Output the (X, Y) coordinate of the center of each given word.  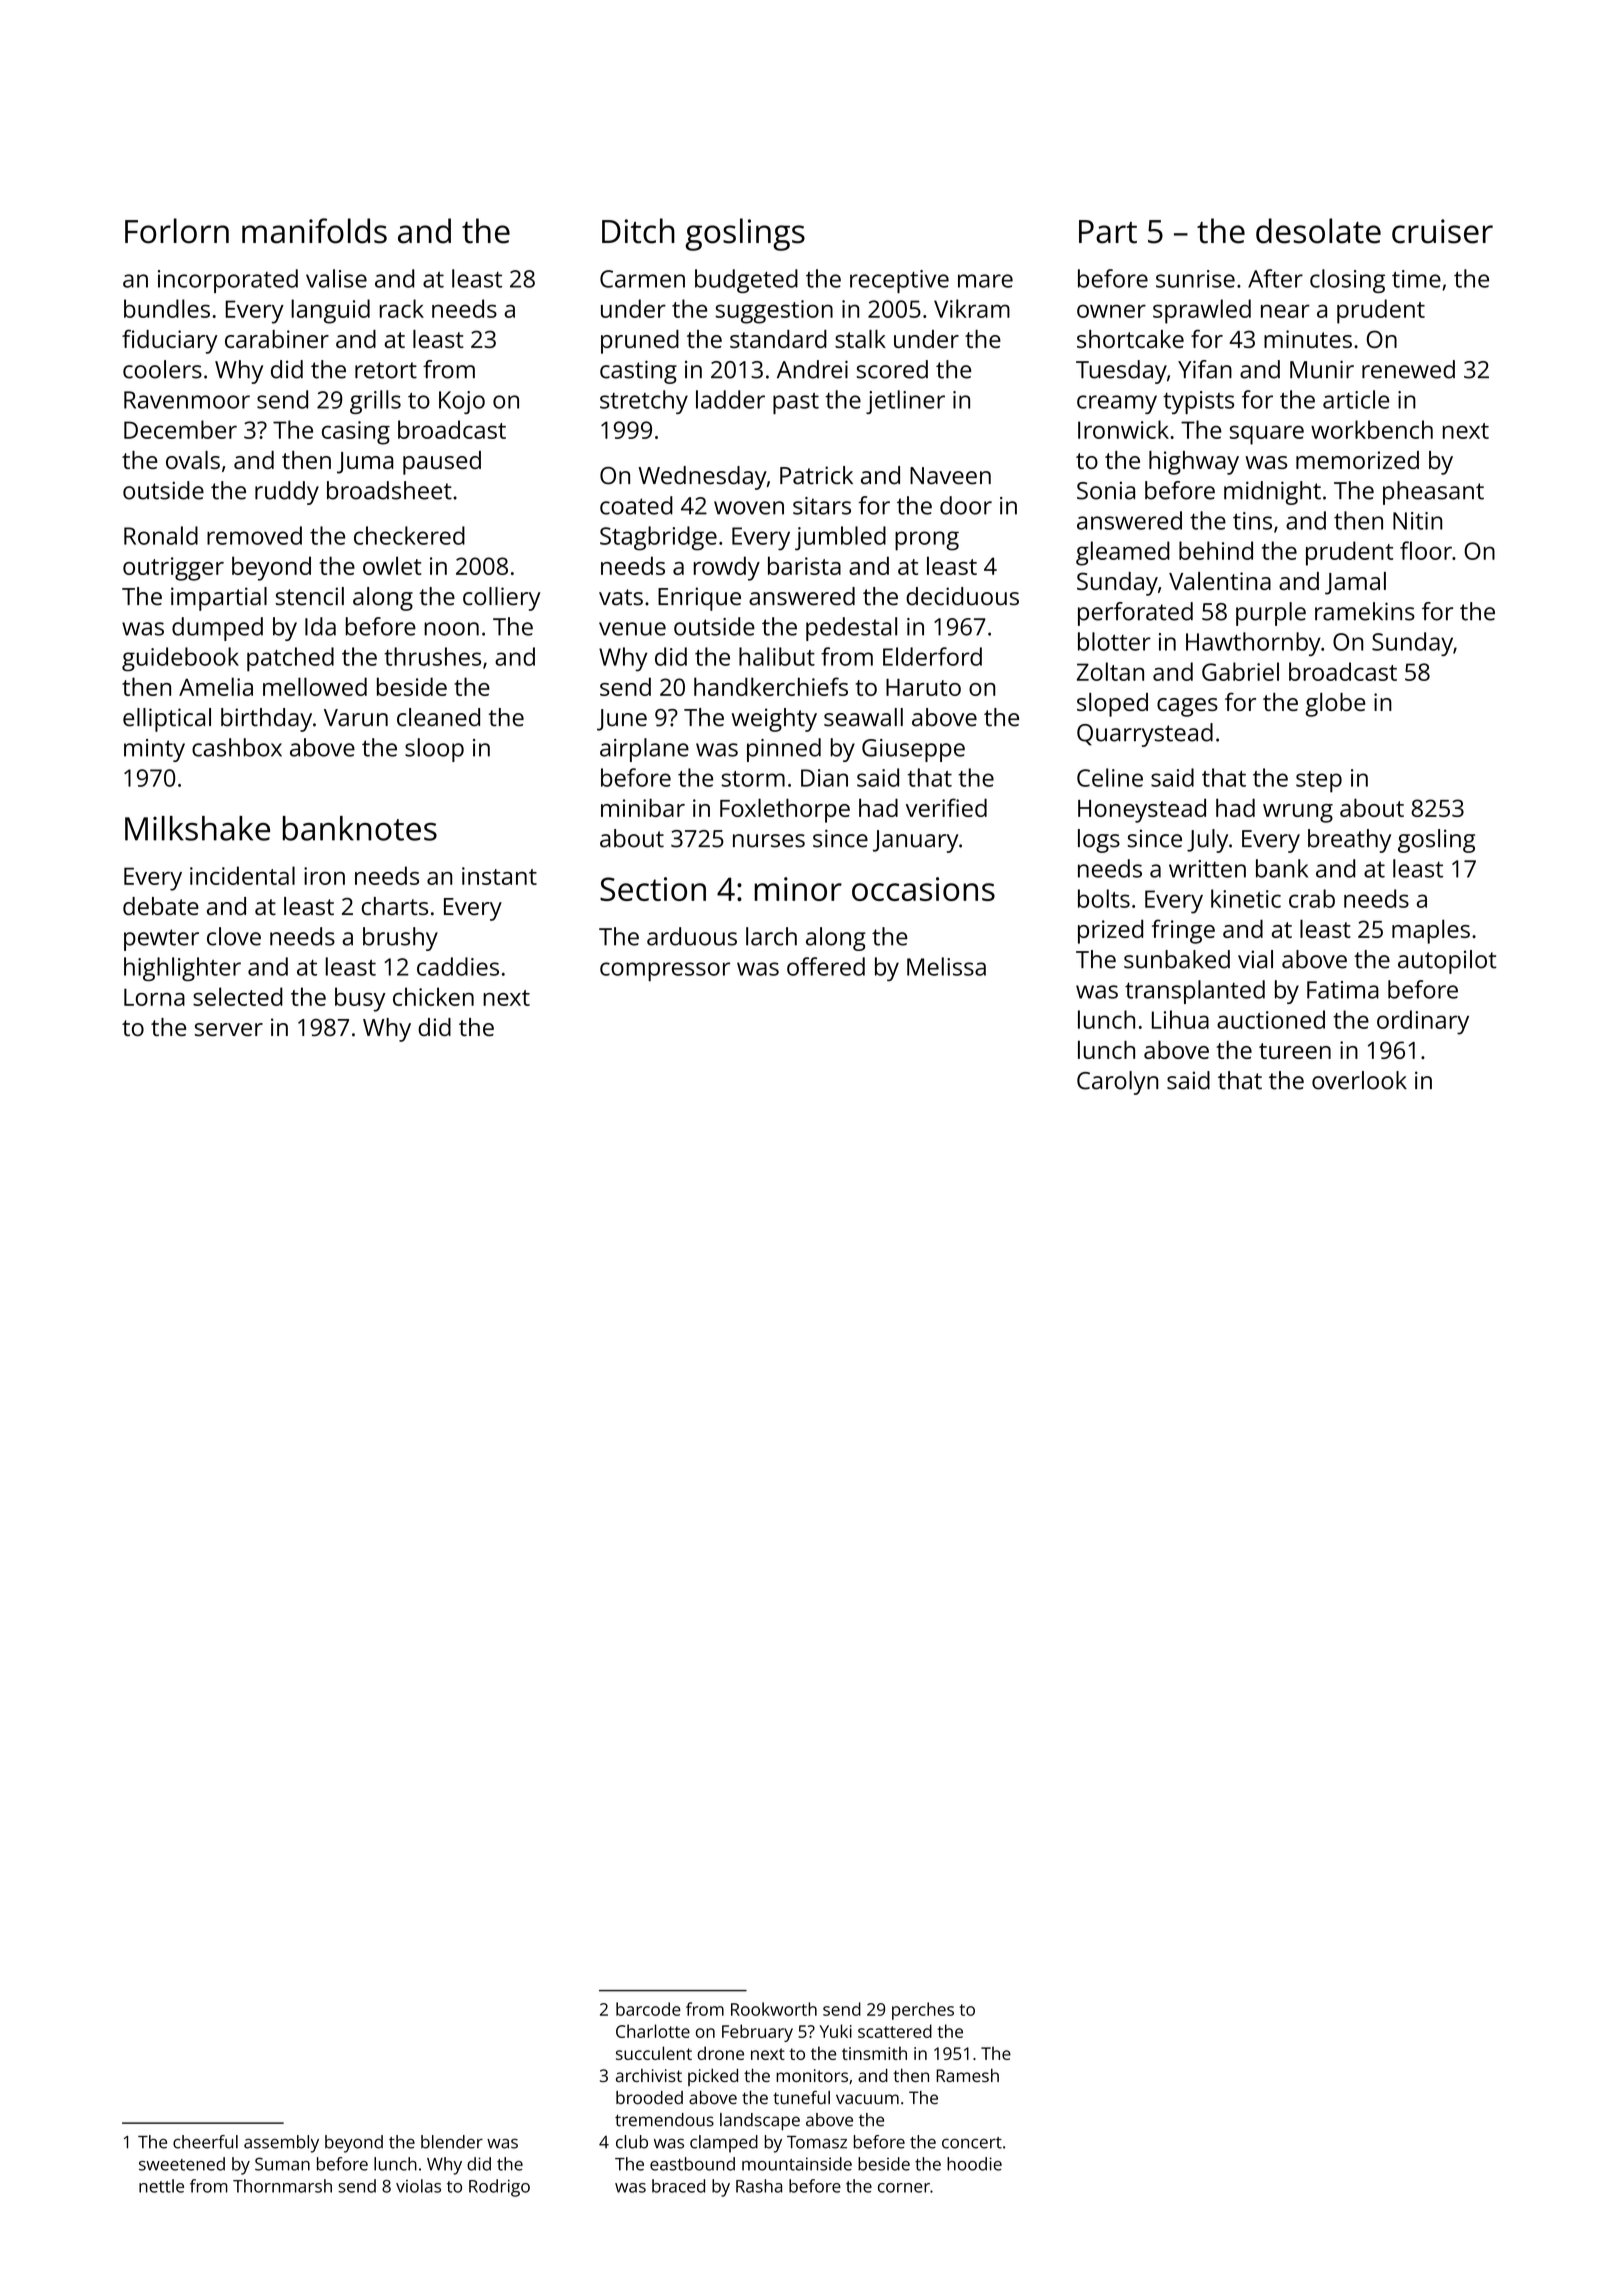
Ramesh (967, 2075)
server (229, 1029)
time (1416, 279)
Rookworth (774, 2009)
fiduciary (170, 341)
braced (678, 2186)
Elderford (932, 656)
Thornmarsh (282, 2186)
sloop (434, 750)
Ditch (638, 231)
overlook (1359, 1080)
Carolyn (1117, 1083)
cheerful (205, 2142)
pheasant (1433, 493)
